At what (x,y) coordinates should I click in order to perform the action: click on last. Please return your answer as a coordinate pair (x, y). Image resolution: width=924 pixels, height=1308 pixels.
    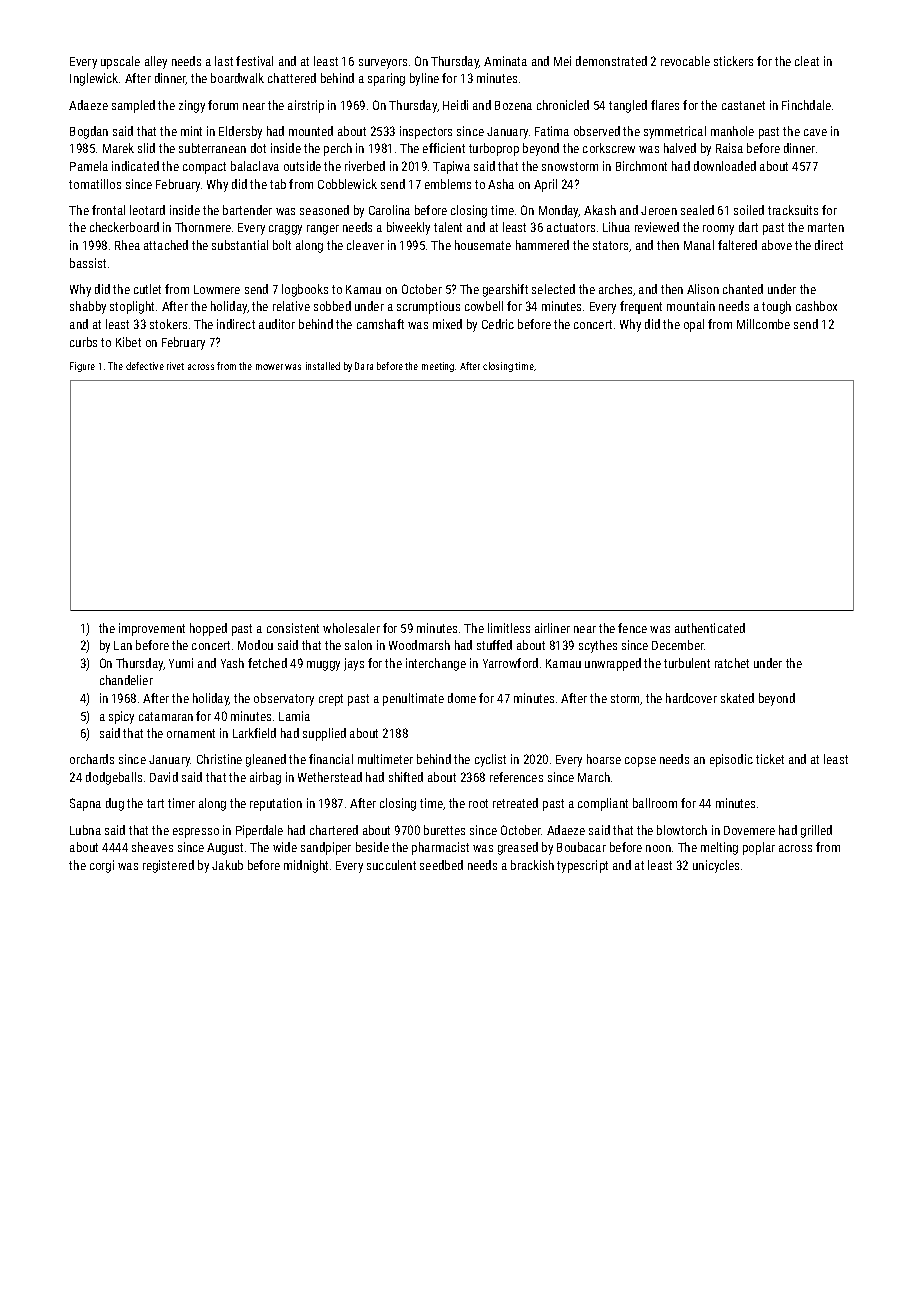
    Looking at the image, I should click on (224, 61).
